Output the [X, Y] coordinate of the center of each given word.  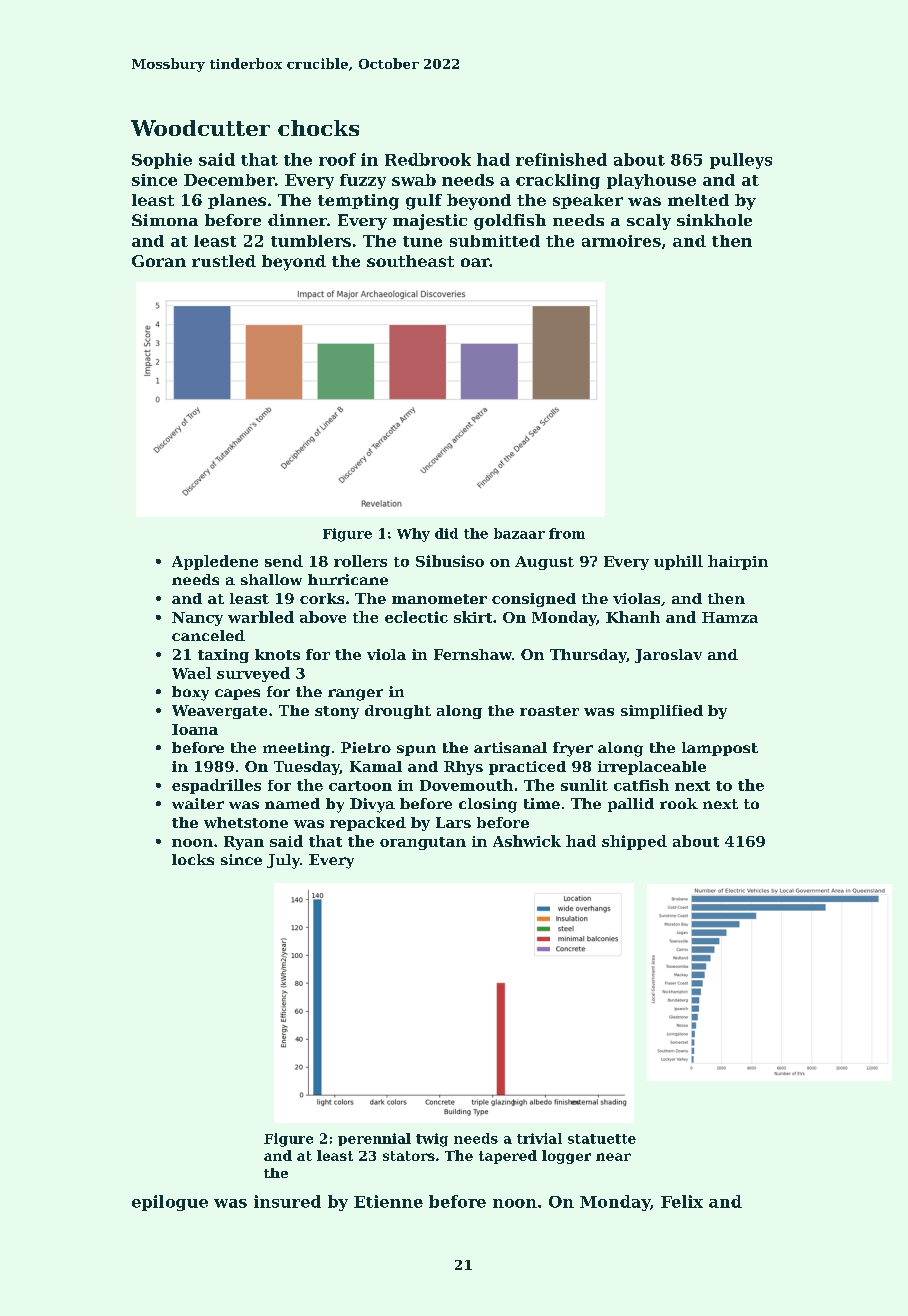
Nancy [197, 619]
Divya [372, 805]
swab [414, 180]
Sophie [162, 161]
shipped [634, 842]
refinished [561, 159]
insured [287, 1201]
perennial [374, 1139]
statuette [602, 1139]
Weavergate [219, 712]
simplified [662, 712]
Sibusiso [450, 561]
